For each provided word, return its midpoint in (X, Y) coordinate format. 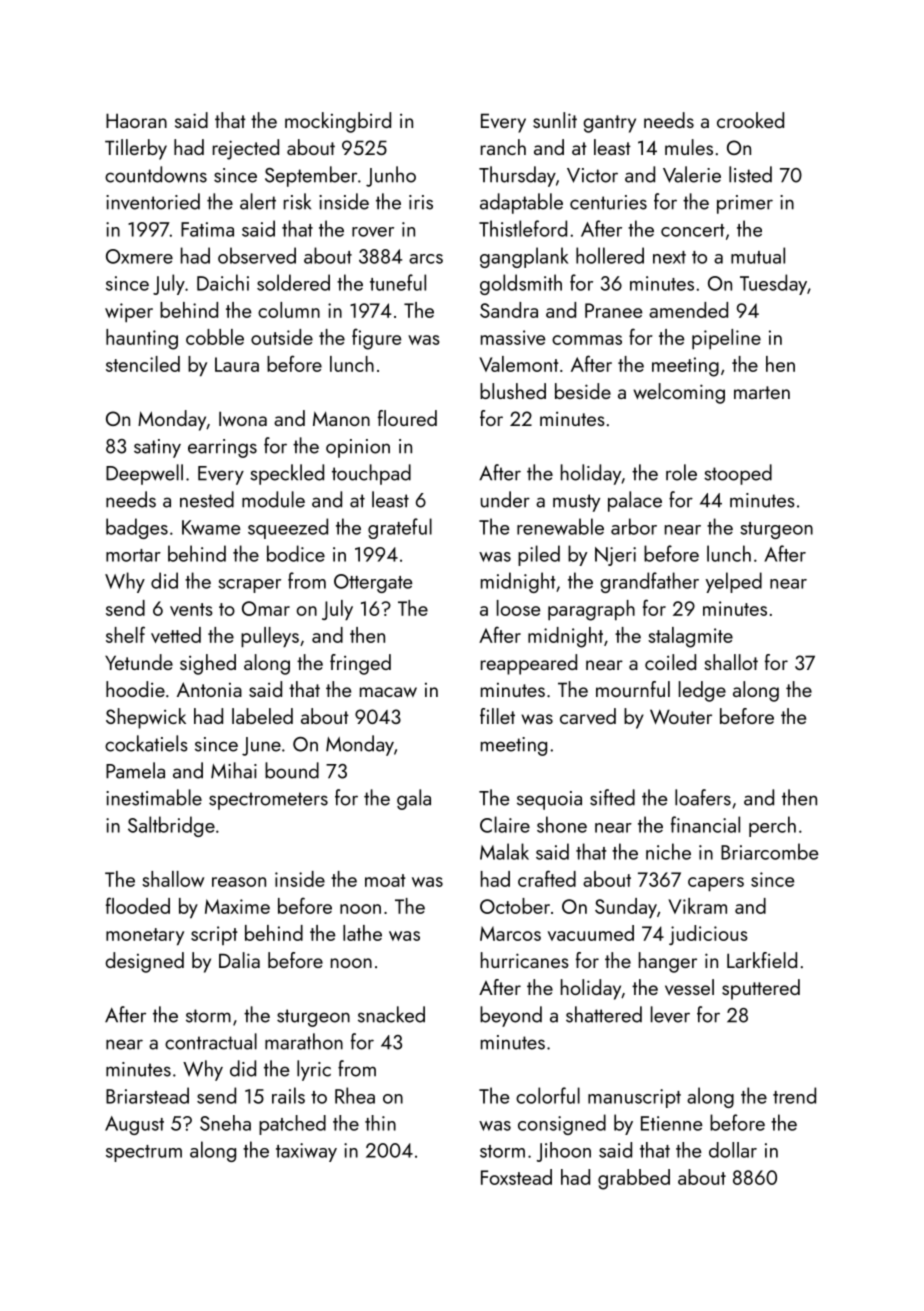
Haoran (136, 120)
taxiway (306, 1152)
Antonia (209, 689)
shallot (731, 662)
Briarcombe (770, 851)
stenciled (143, 364)
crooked (750, 120)
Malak (504, 851)
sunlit (555, 120)
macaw (388, 692)
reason (239, 882)
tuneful (398, 282)
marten (762, 392)
